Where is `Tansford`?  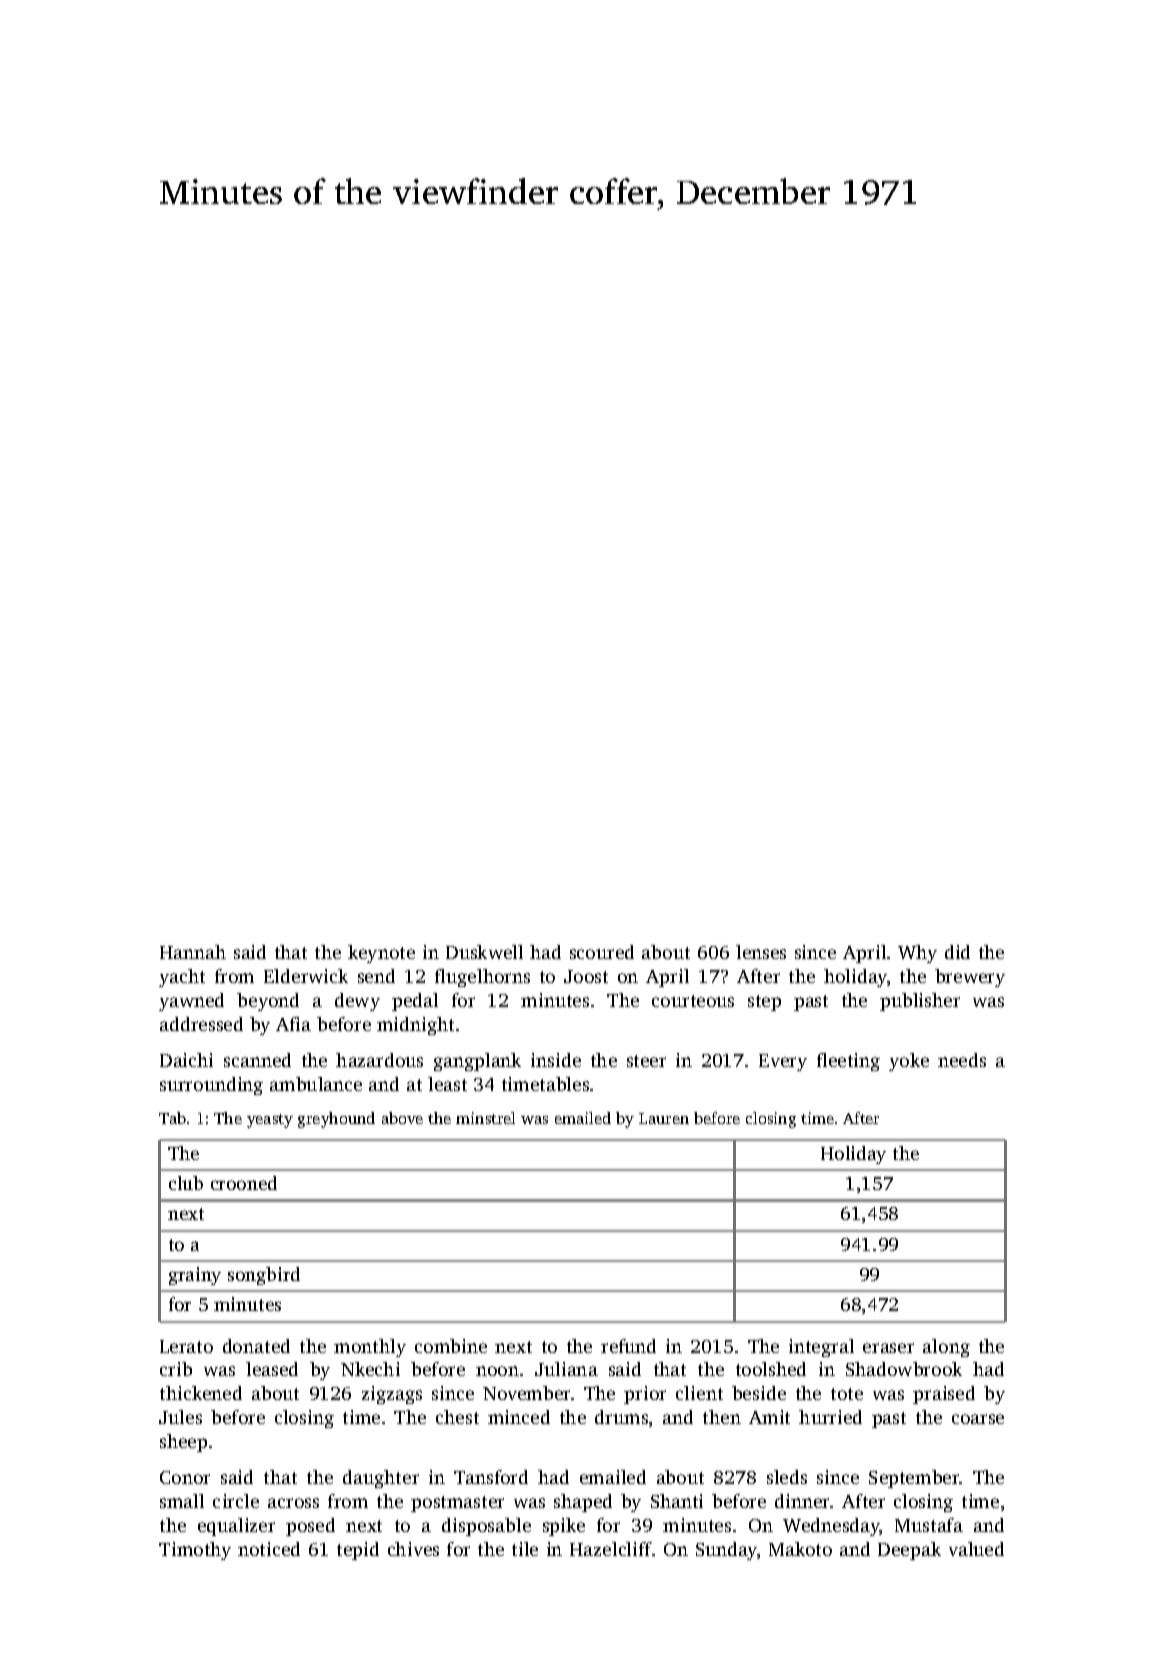 Tansford is located at coordinates (491, 1477).
